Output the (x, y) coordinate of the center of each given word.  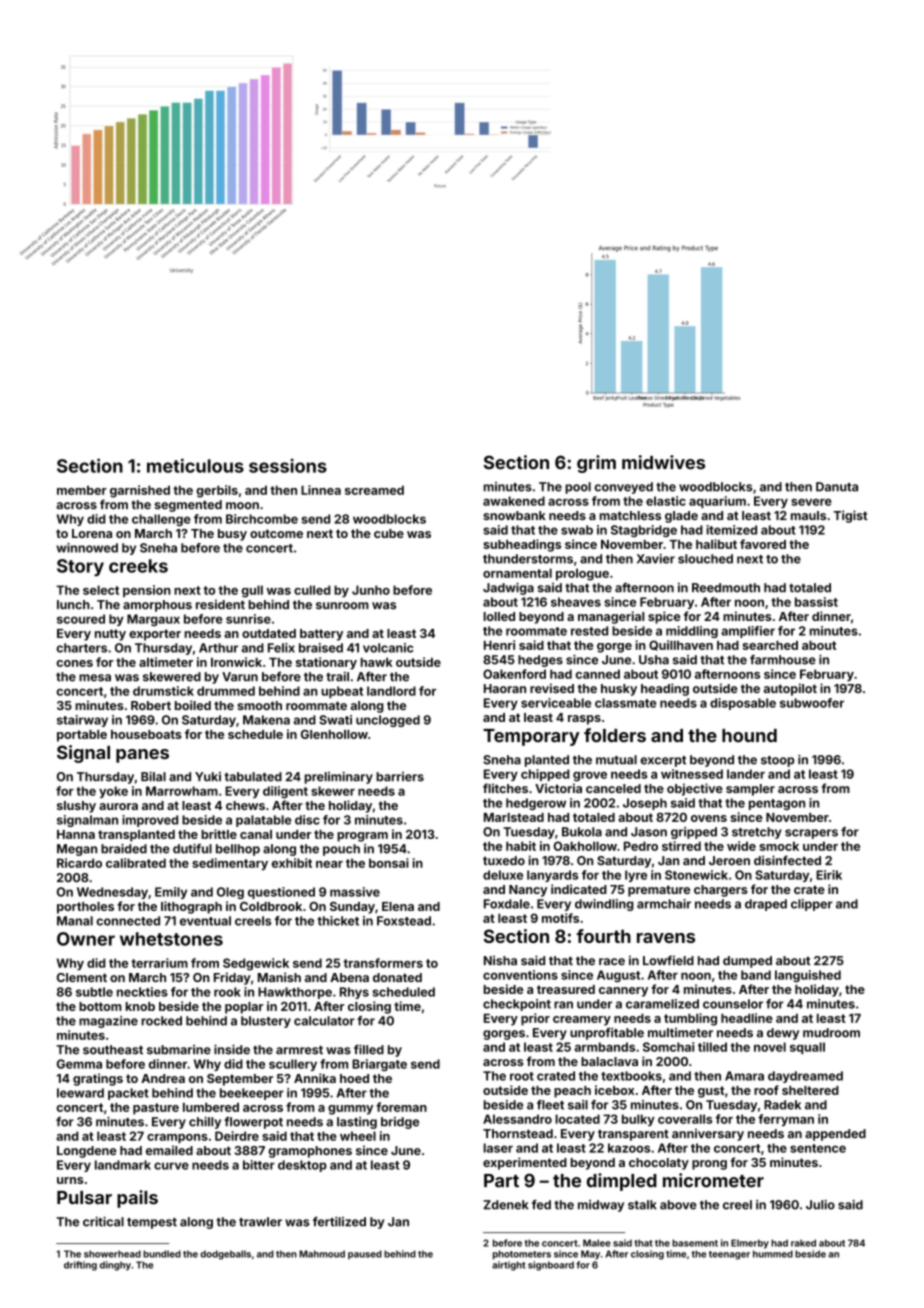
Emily (171, 893)
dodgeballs (225, 1255)
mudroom (831, 1033)
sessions (288, 465)
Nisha (500, 960)
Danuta (837, 487)
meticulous (195, 465)
